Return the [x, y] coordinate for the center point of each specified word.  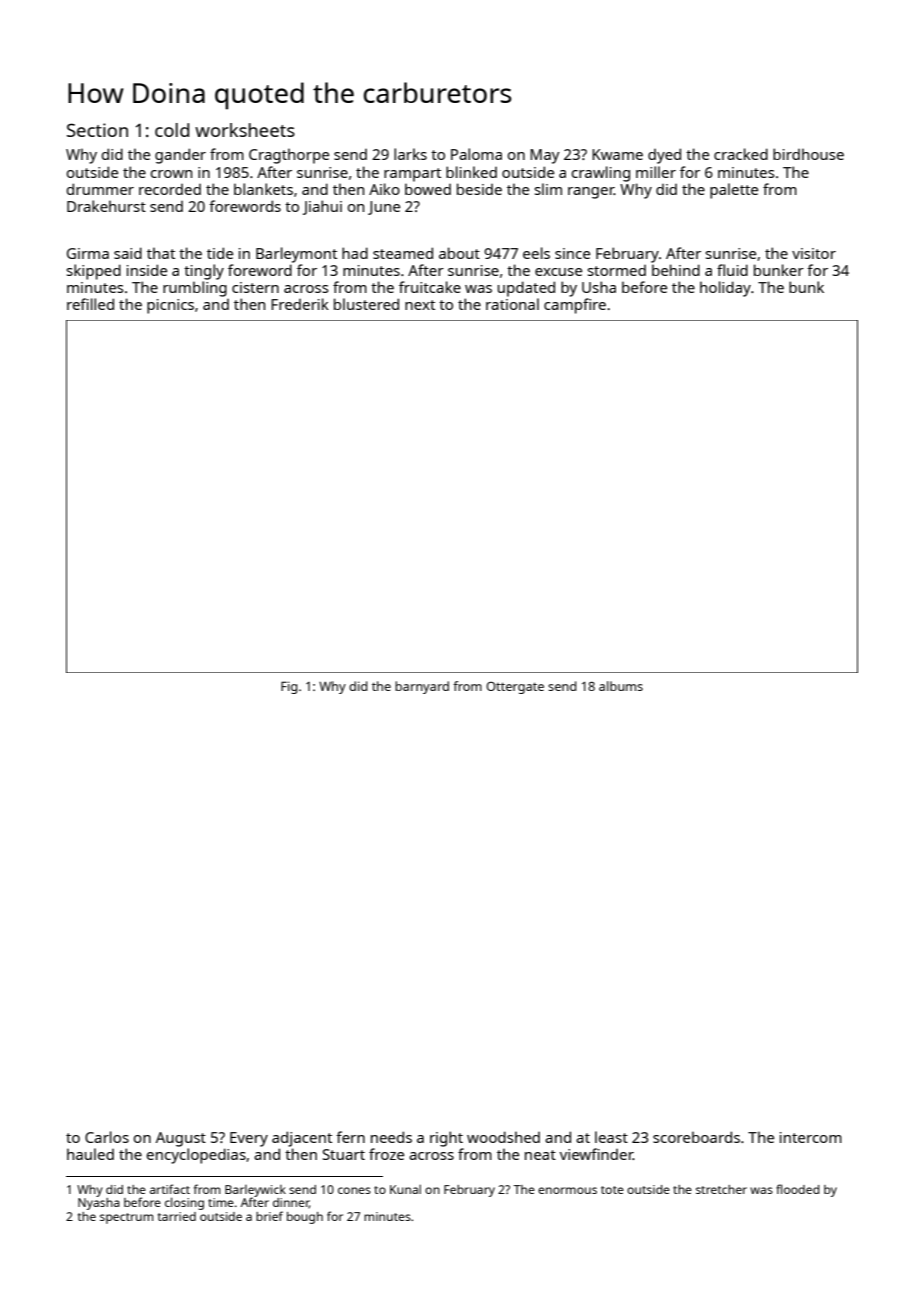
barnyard [422, 687]
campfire [575, 306]
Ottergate [515, 688]
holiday [725, 289]
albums [621, 686]
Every [249, 1139]
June [384, 208]
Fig [289, 687]
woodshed [503, 1137]
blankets [263, 189]
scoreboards [696, 1137]
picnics [170, 306]
